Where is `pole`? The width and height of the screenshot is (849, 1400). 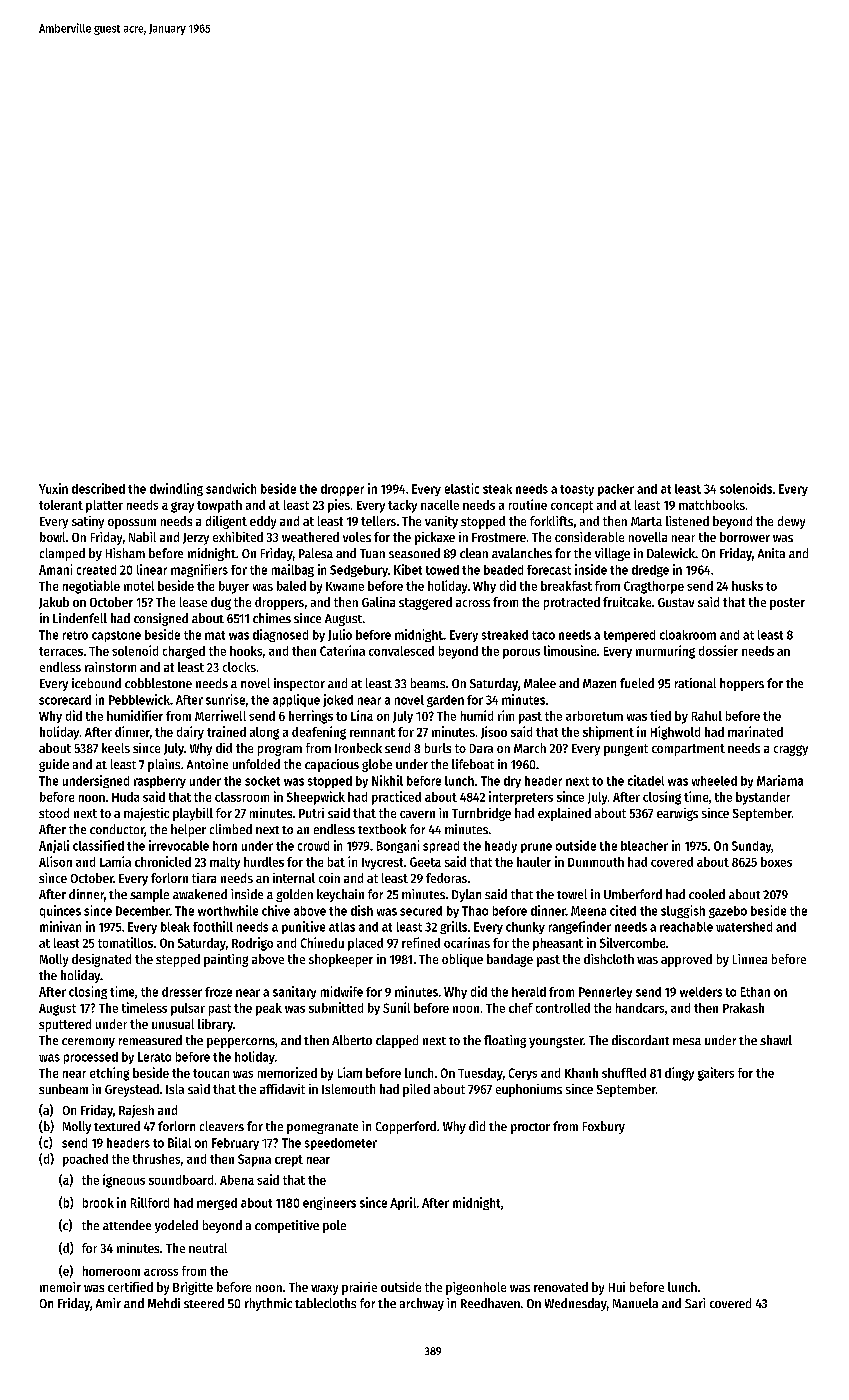 pole is located at coordinates (334, 1226).
